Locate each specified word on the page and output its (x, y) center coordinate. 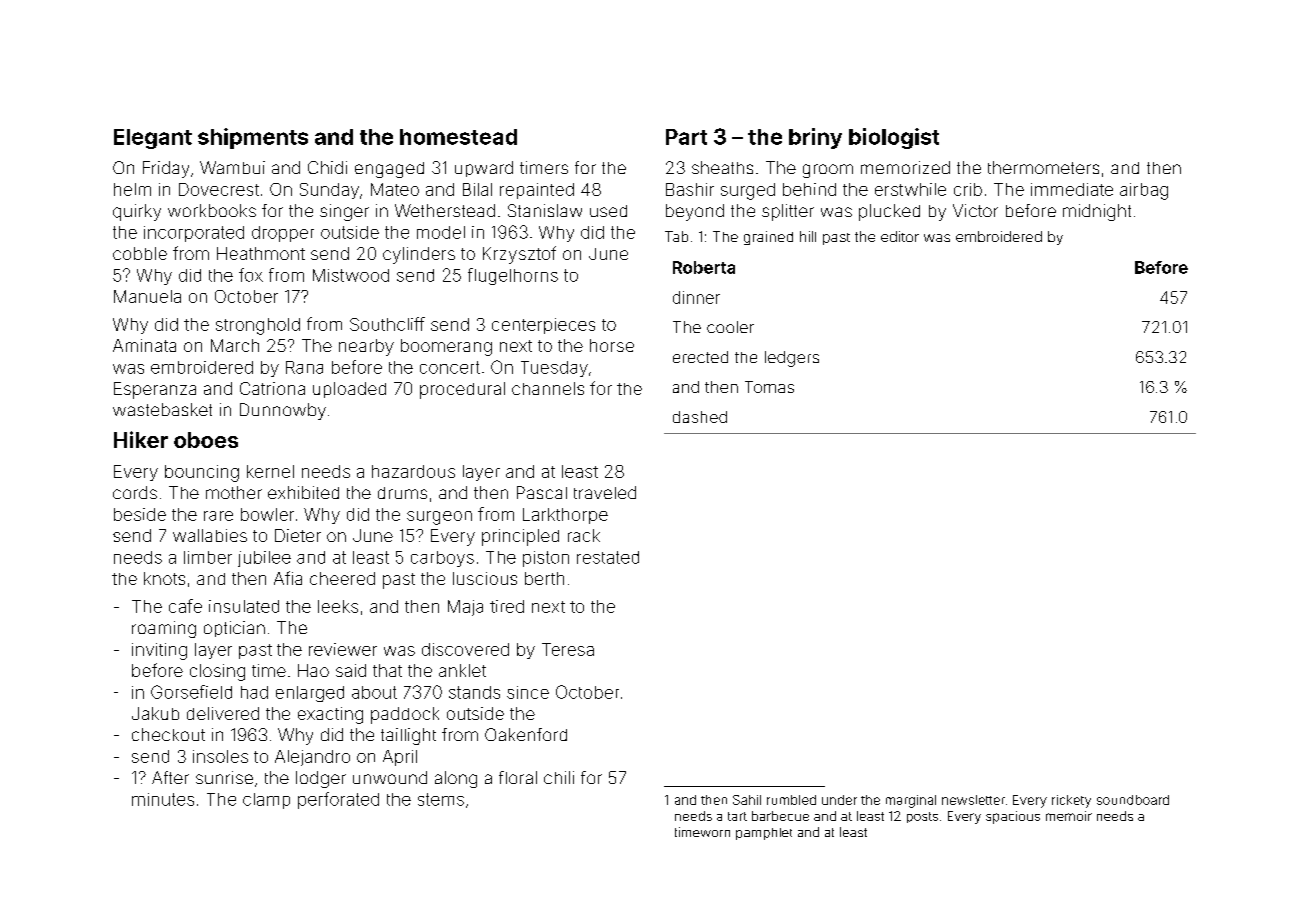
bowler (267, 514)
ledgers (792, 359)
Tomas (769, 387)
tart (737, 816)
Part (686, 137)
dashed (700, 417)
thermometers (1043, 167)
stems (441, 799)
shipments (253, 138)
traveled (605, 492)
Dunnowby (283, 411)
